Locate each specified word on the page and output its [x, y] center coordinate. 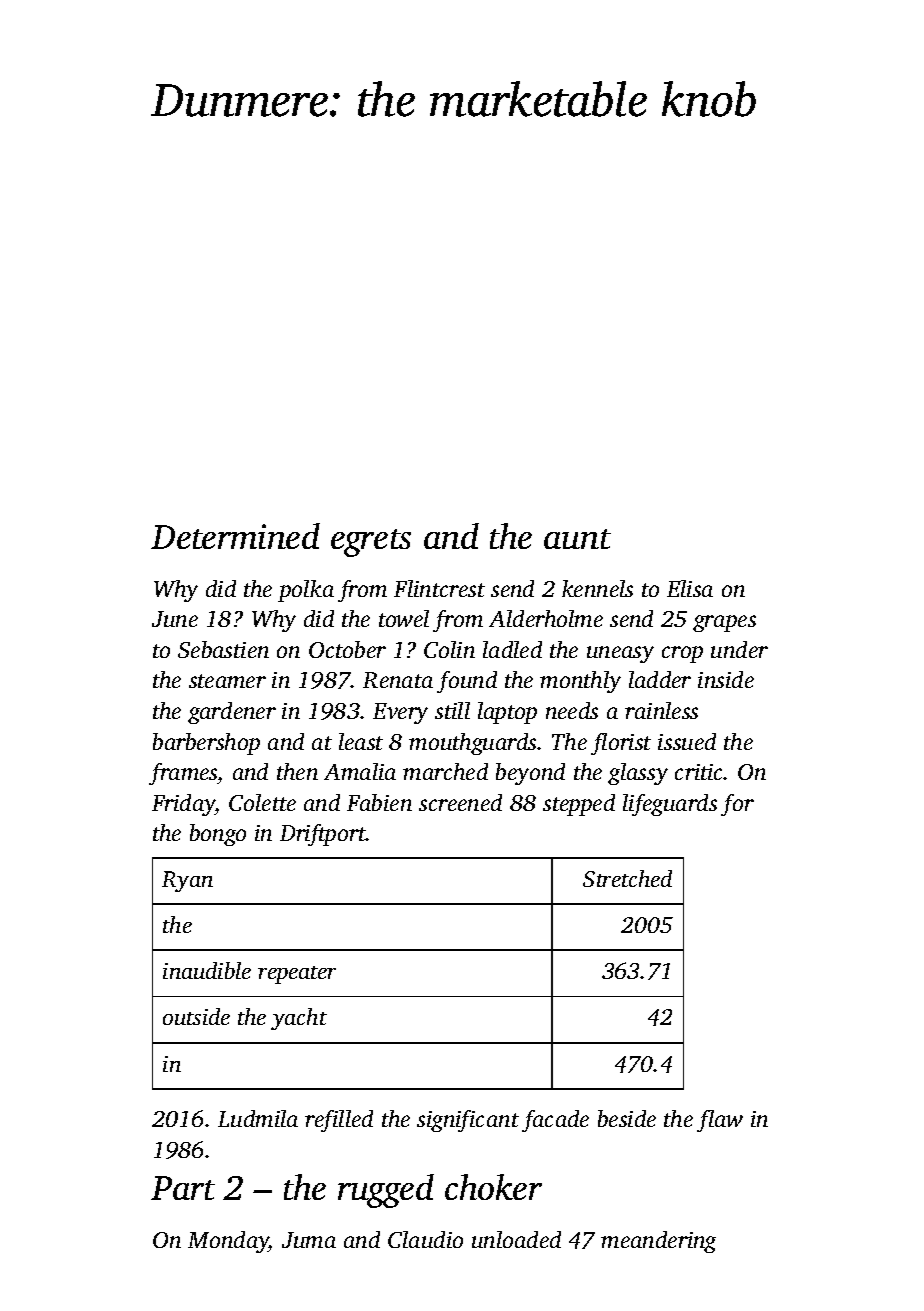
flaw [720, 1121]
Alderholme [546, 618]
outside [196, 1016]
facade [555, 1121]
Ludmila [258, 1118]
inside [726, 679]
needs [572, 710]
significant [468, 1121]
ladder [660, 679]
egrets [371, 543]
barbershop [206, 744]
